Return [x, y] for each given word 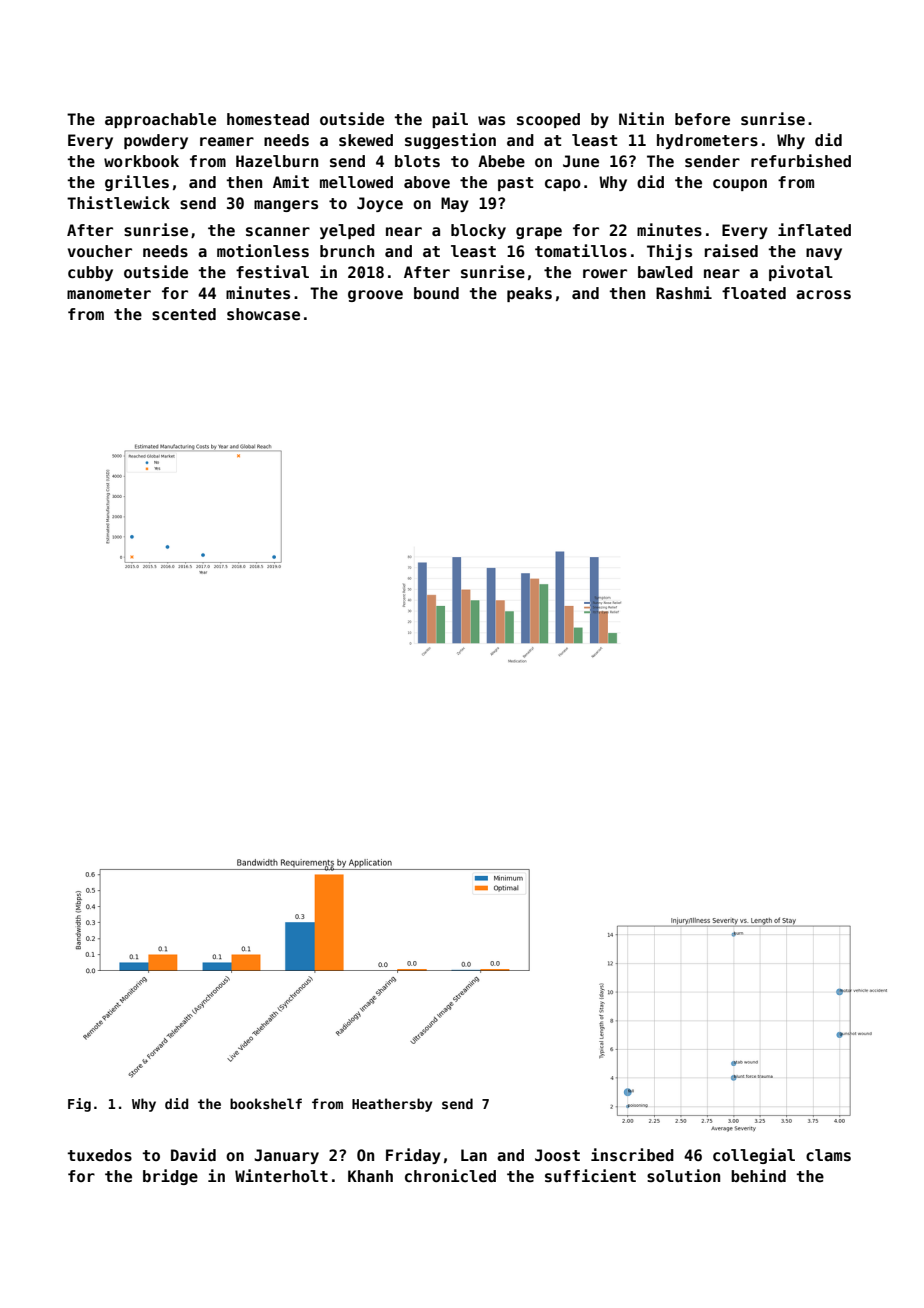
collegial [754, 1156]
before [702, 119]
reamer [227, 142]
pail [450, 120]
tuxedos [99, 1155]
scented [184, 314]
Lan [474, 1155]
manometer [109, 294]
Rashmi [684, 292]
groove [375, 296]
